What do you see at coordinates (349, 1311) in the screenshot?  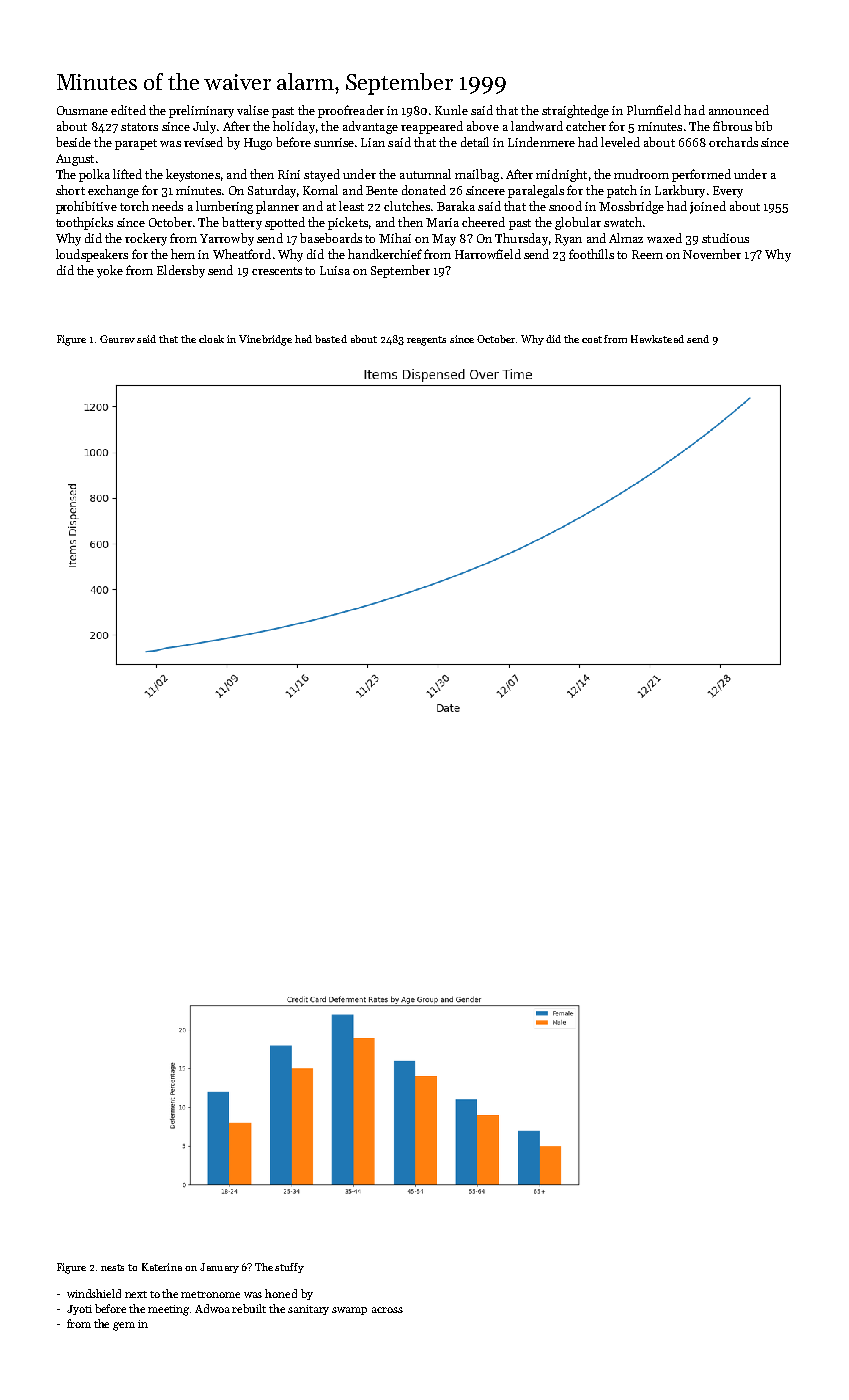 I see `swamp` at bounding box center [349, 1311].
